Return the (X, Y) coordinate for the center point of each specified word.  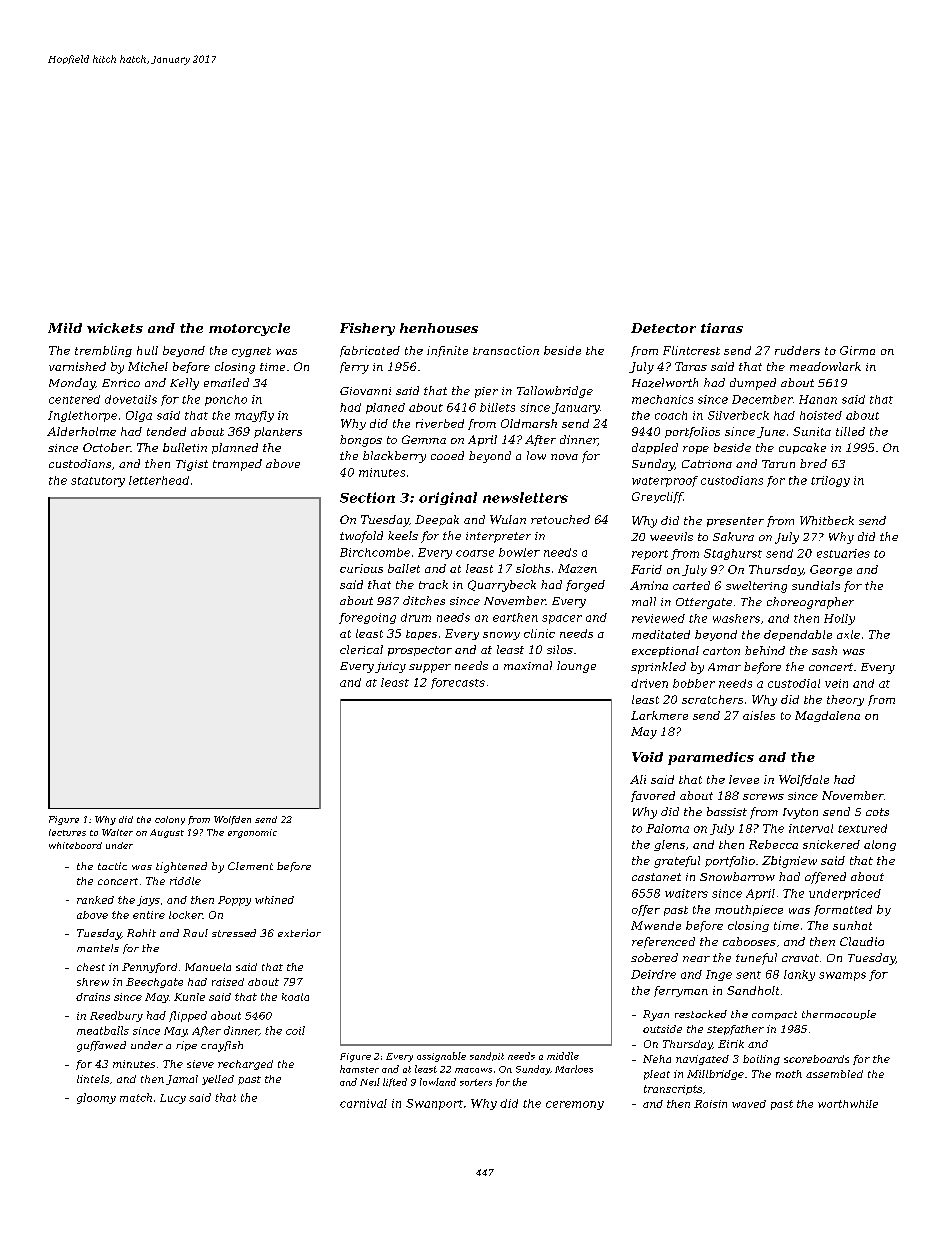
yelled (218, 1080)
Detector (663, 328)
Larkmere (659, 715)
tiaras (722, 328)
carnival (363, 1103)
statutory (98, 482)
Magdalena (827, 716)
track (433, 584)
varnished (77, 366)
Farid (646, 569)
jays (148, 901)
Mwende (656, 925)
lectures (67, 832)
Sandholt (753, 990)
